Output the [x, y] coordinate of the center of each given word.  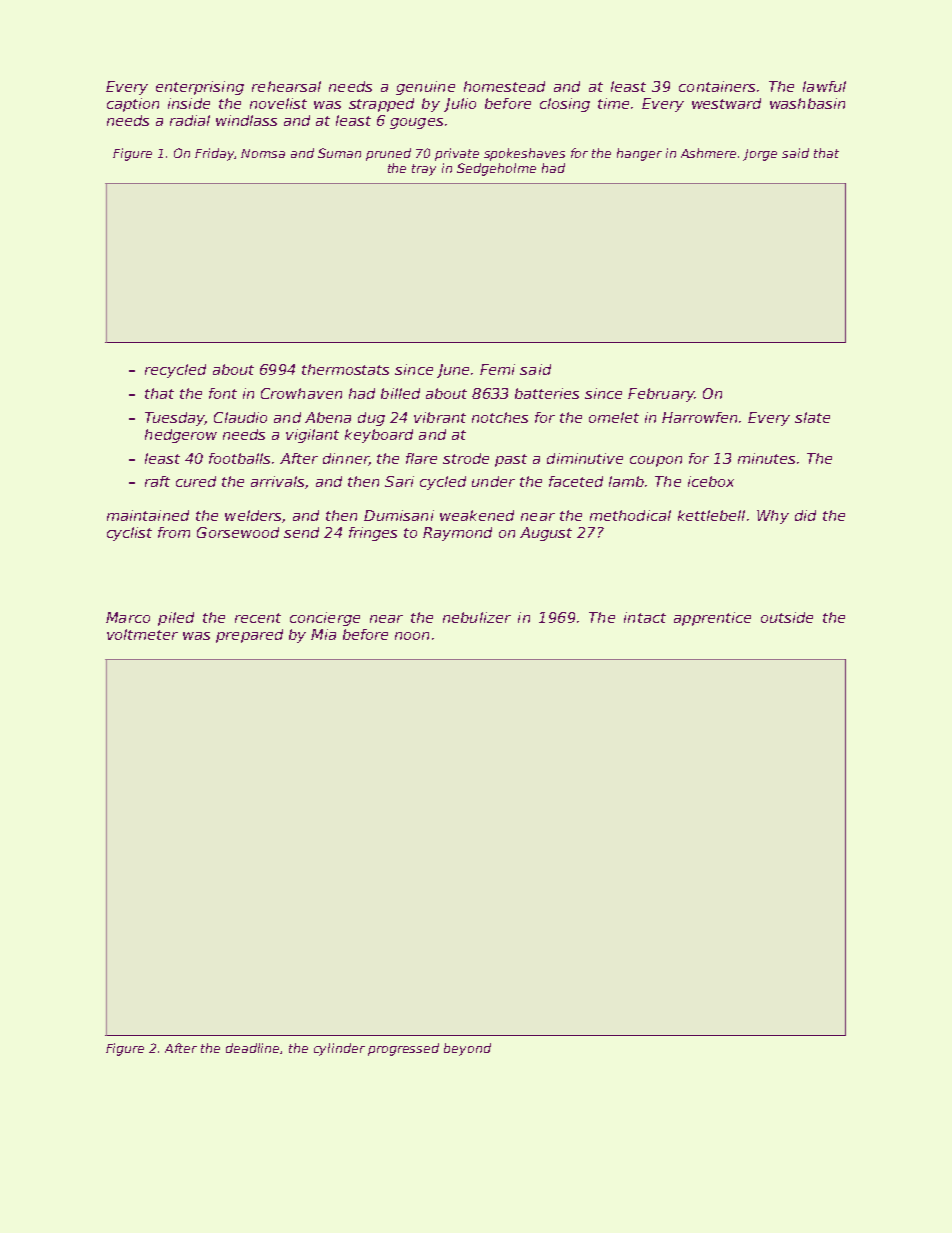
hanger [639, 154]
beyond [467, 1049]
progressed [403, 1049]
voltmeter [142, 634]
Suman [339, 153]
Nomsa [263, 153]
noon [412, 636]
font [223, 393]
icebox [711, 481]
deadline [252, 1048]
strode [466, 458]
